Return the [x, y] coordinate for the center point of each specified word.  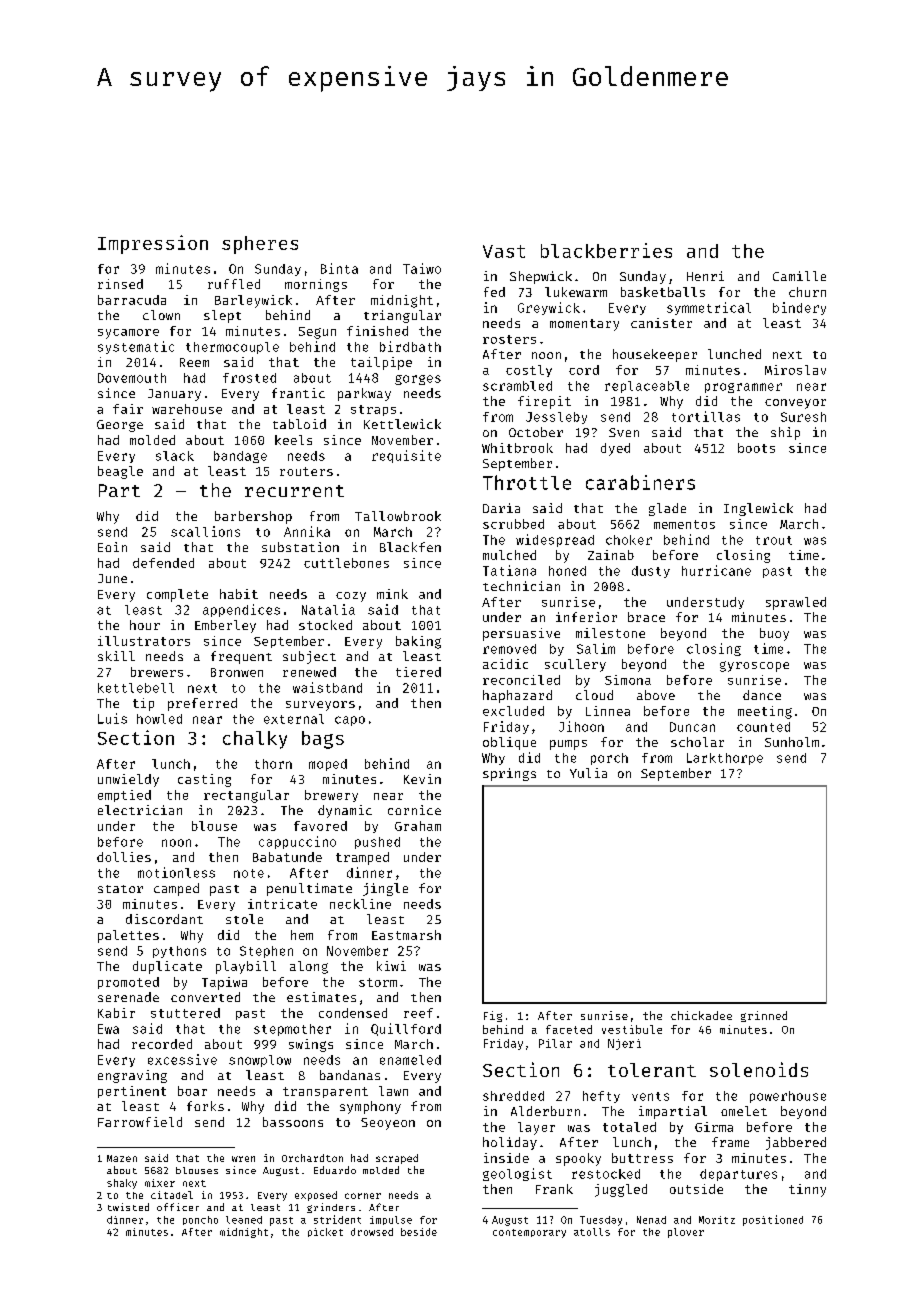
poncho [200, 1220]
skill [116, 656]
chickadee [701, 1015]
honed [567, 571]
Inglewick [758, 509]
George [120, 426]
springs [509, 774]
